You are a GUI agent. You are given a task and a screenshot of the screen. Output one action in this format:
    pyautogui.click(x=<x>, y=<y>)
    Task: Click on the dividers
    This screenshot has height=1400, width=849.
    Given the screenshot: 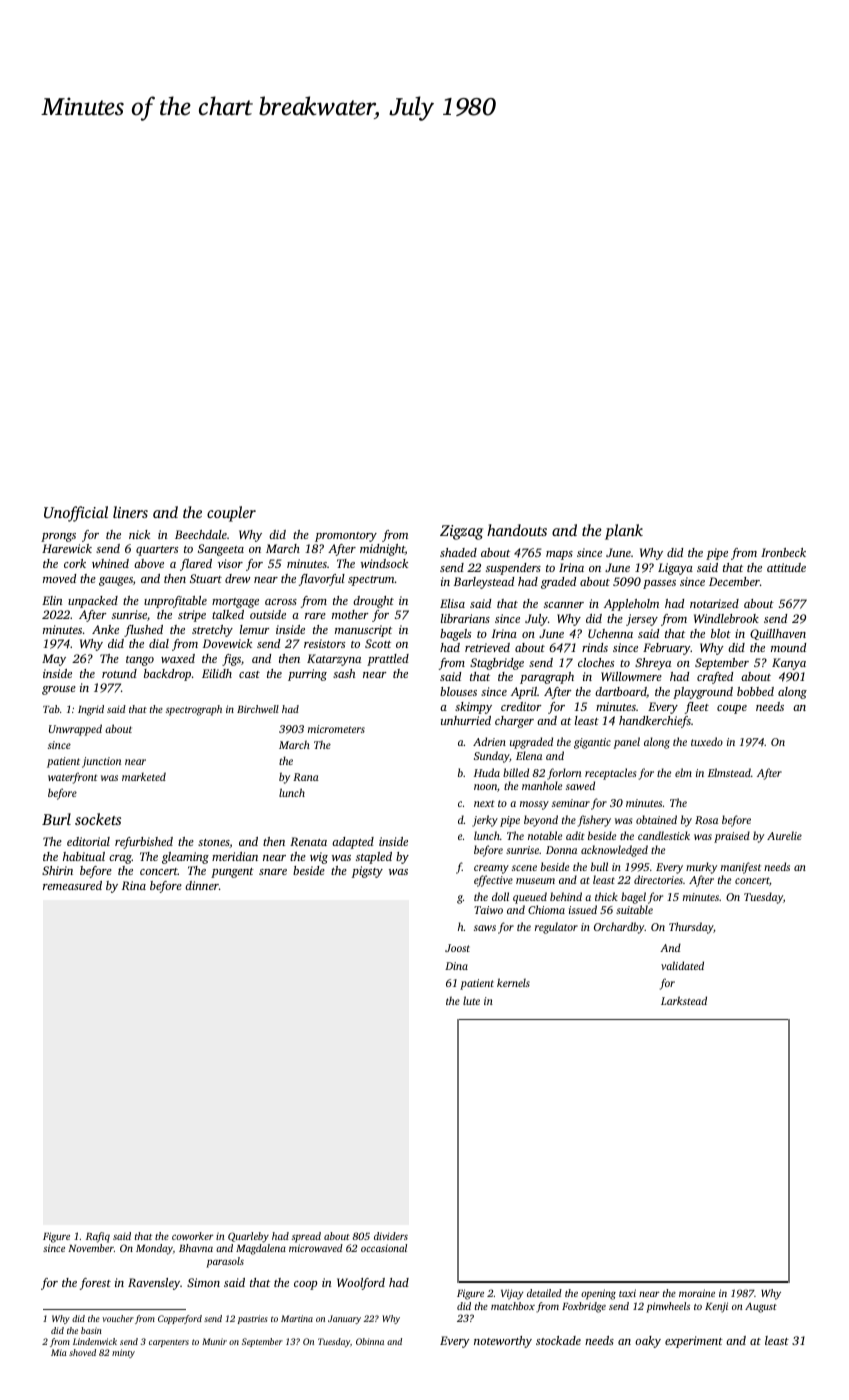 What is the action you would take?
    pyautogui.click(x=391, y=1236)
